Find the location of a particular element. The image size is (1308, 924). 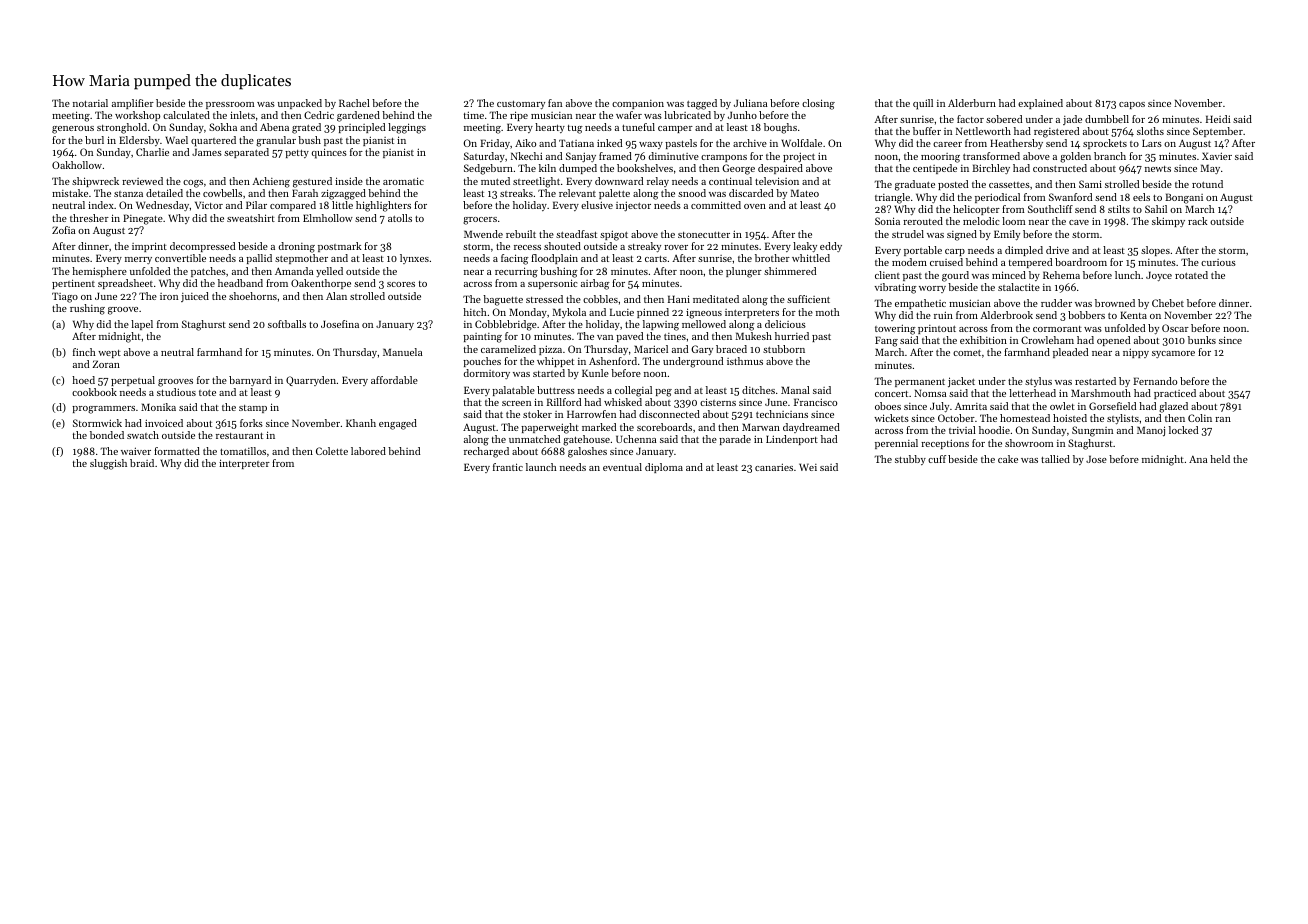

notarial is located at coordinates (90, 103).
